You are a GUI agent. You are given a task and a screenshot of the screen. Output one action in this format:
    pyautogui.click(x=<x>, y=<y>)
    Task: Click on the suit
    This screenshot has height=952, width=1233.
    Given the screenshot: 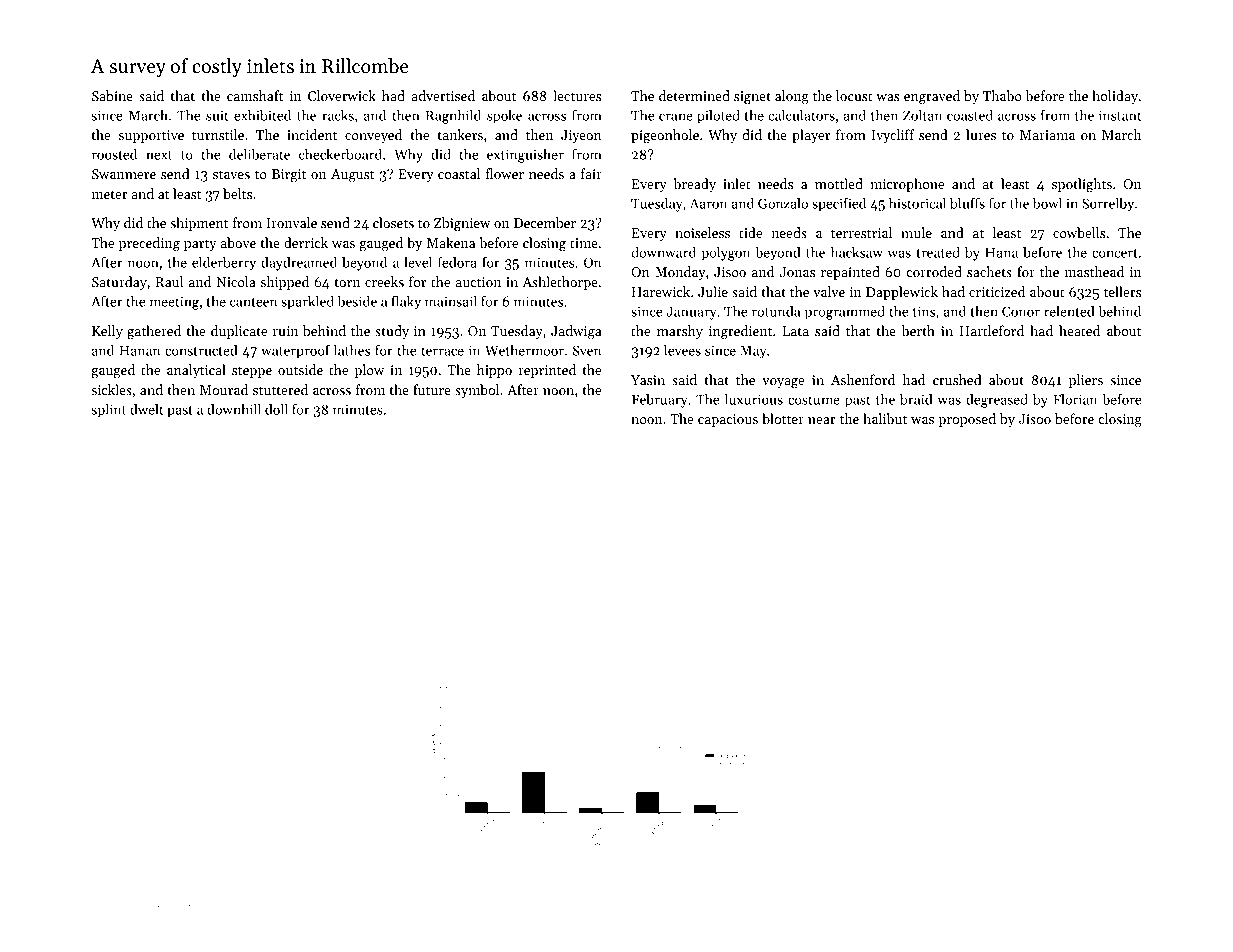 What is the action you would take?
    pyautogui.click(x=217, y=116)
